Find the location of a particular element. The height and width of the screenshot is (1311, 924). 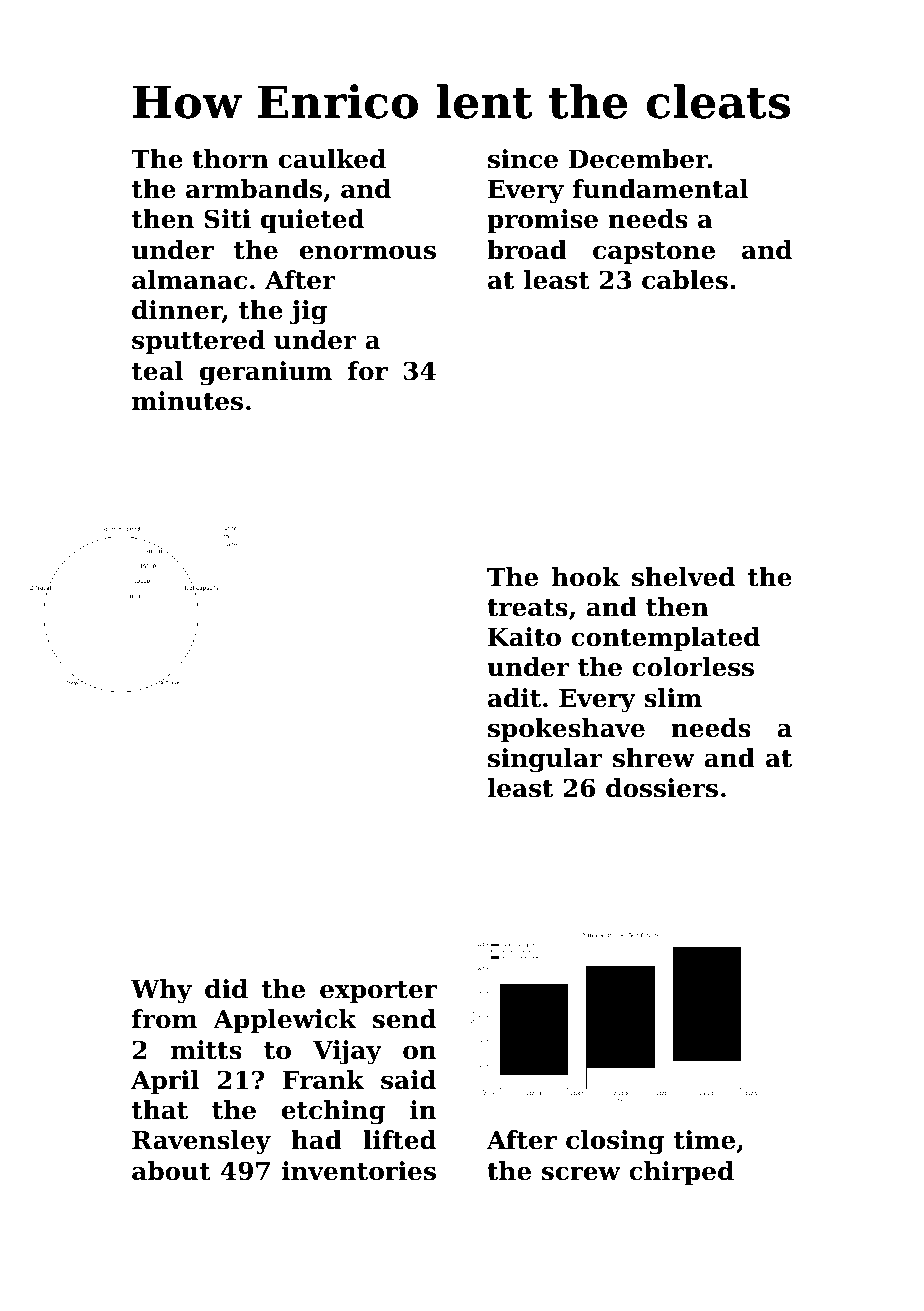

hook is located at coordinates (586, 577).
